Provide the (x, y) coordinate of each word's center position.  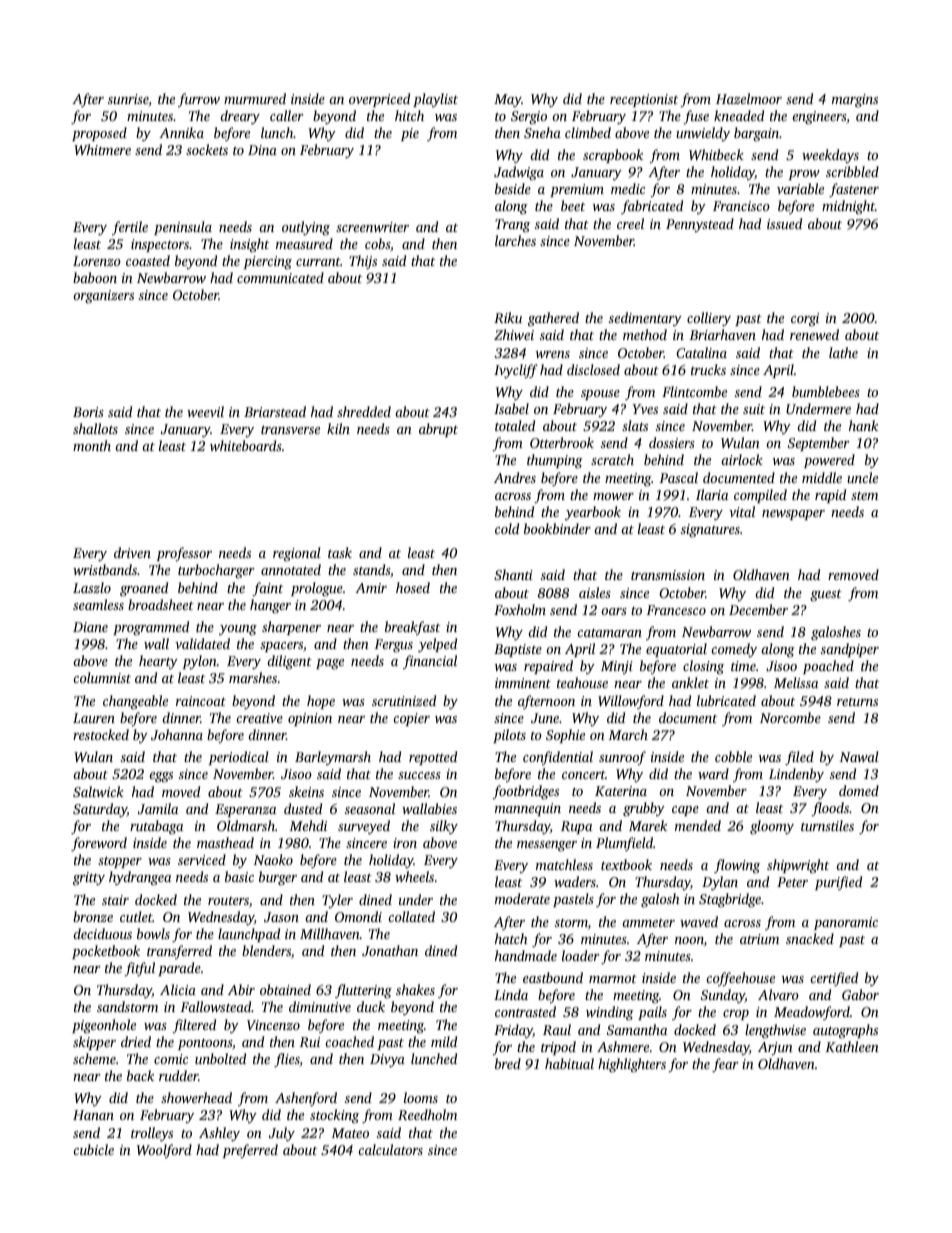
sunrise (128, 100)
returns (857, 702)
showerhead (196, 1097)
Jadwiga (519, 173)
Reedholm (427, 1114)
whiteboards (246, 445)
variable (800, 188)
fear (725, 1065)
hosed (413, 587)
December (758, 609)
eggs (161, 777)
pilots (509, 736)
